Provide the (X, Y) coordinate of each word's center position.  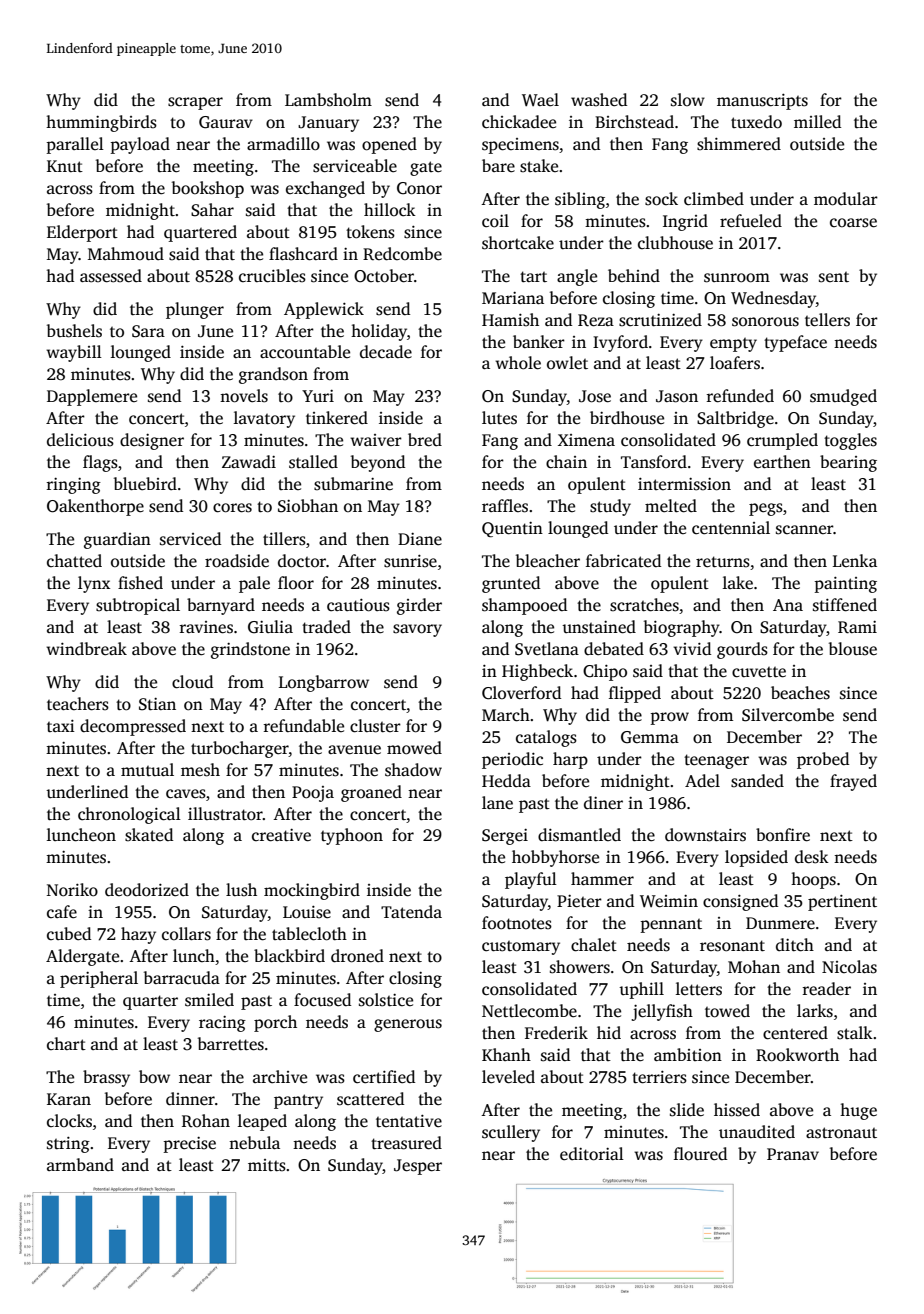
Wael (540, 100)
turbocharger (240, 749)
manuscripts (762, 102)
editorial (592, 1154)
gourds (742, 650)
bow (154, 1077)
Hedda (506, 781)
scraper (195, 103)
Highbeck (537, 672)
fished (140, 583)
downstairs (705, 835)
